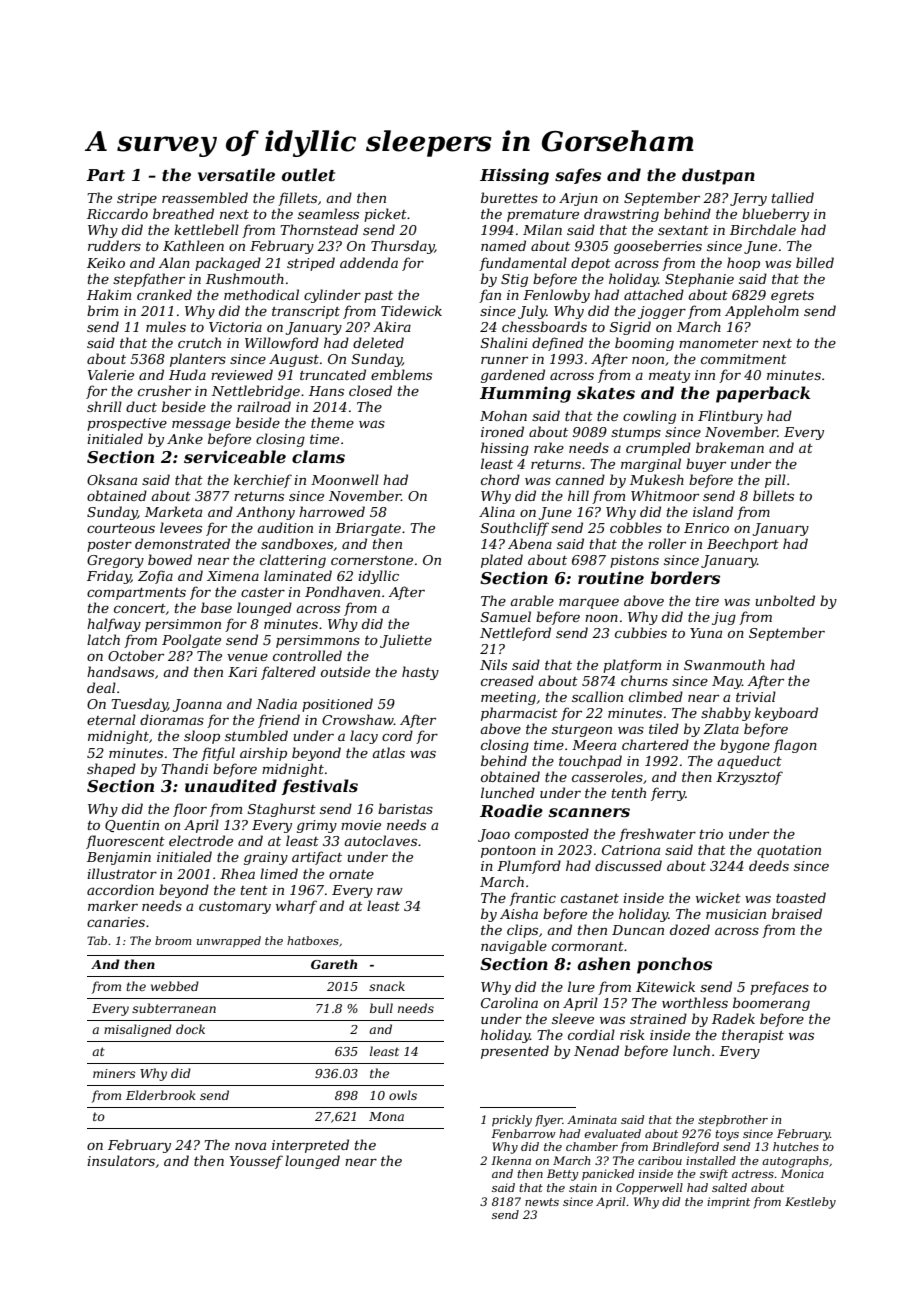  What do you see at coordinates (542, 1202) in the image?
I see `newts` at bounding box center [542, 1202].
